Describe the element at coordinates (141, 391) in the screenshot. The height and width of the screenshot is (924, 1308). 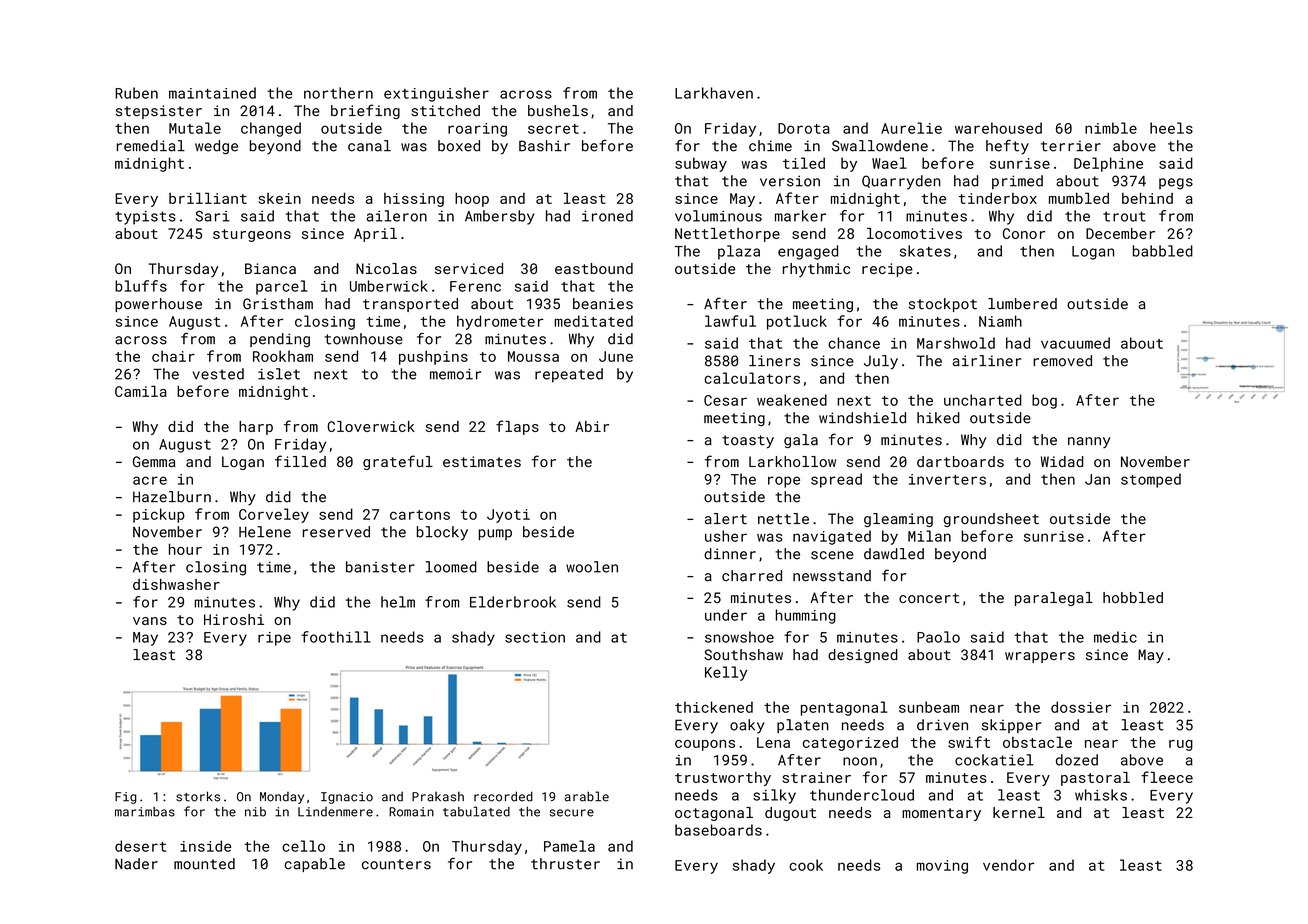
I see `Camila` at that location.
